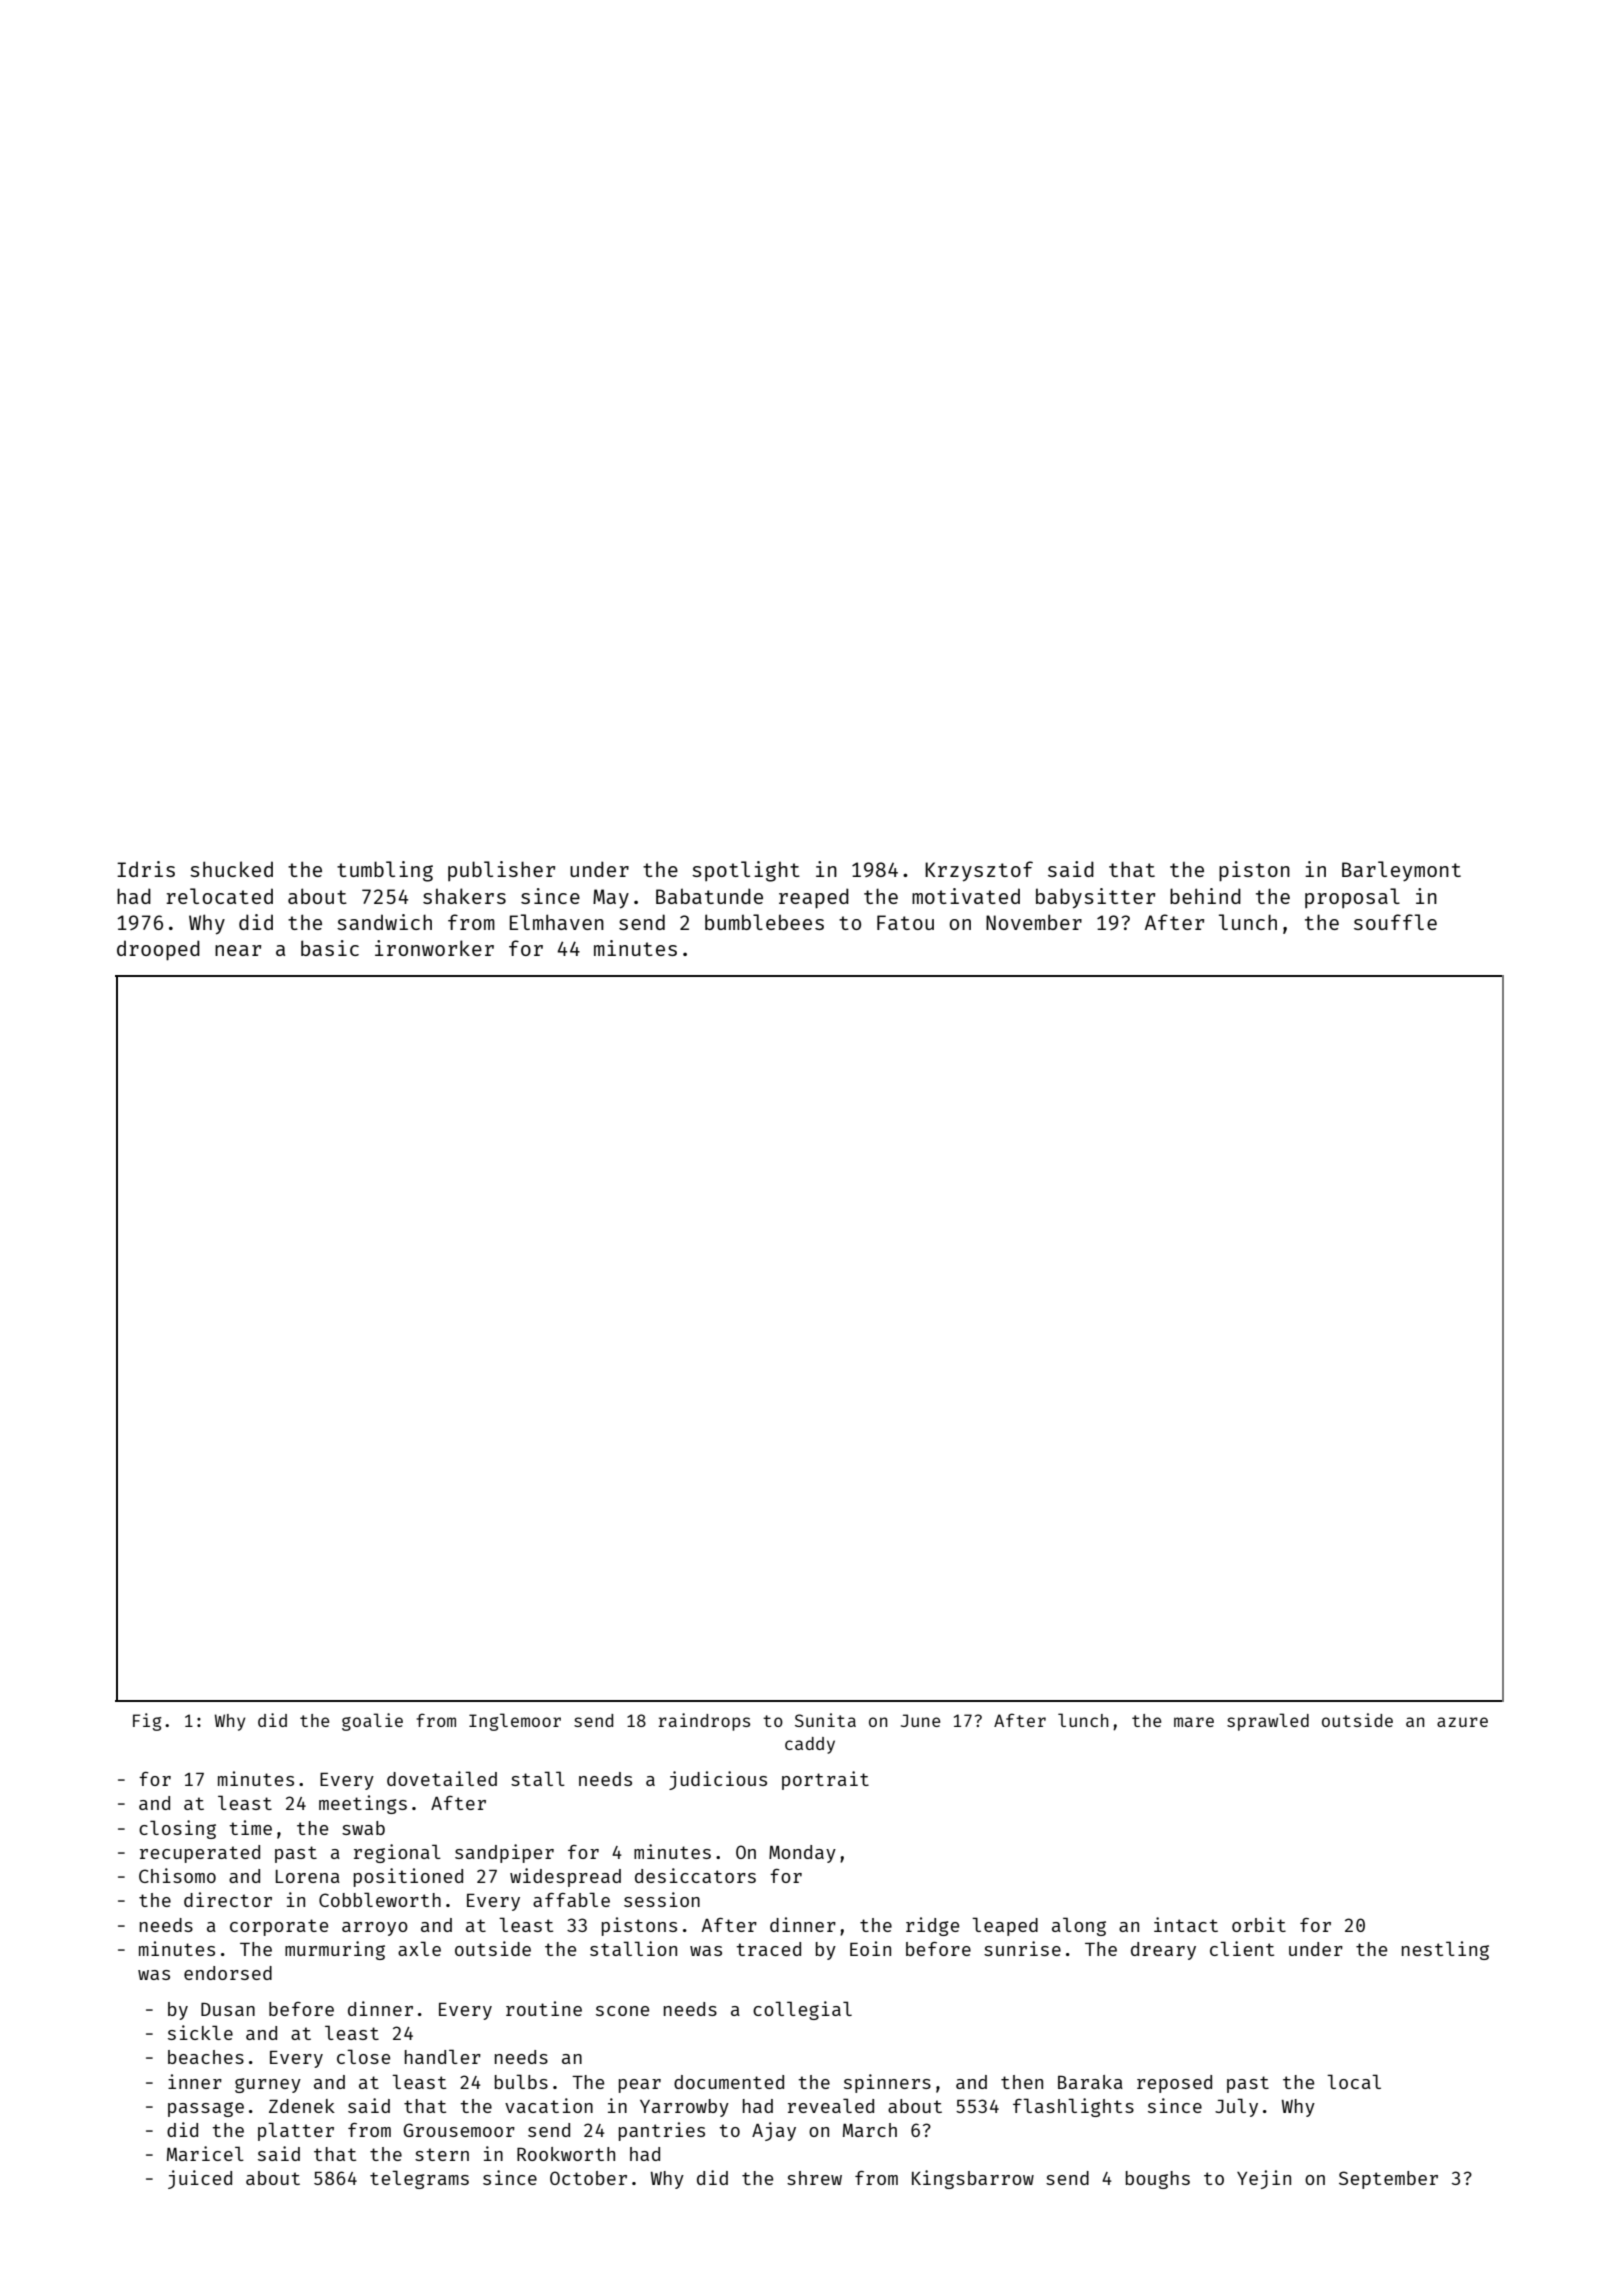 Image resolution: width=1620 pixels, height=2292 pixels. What do you see at coordinates (1268, 1722) in the screenshot?
I see `sprawled` at bounding box center [1268, 1722].
